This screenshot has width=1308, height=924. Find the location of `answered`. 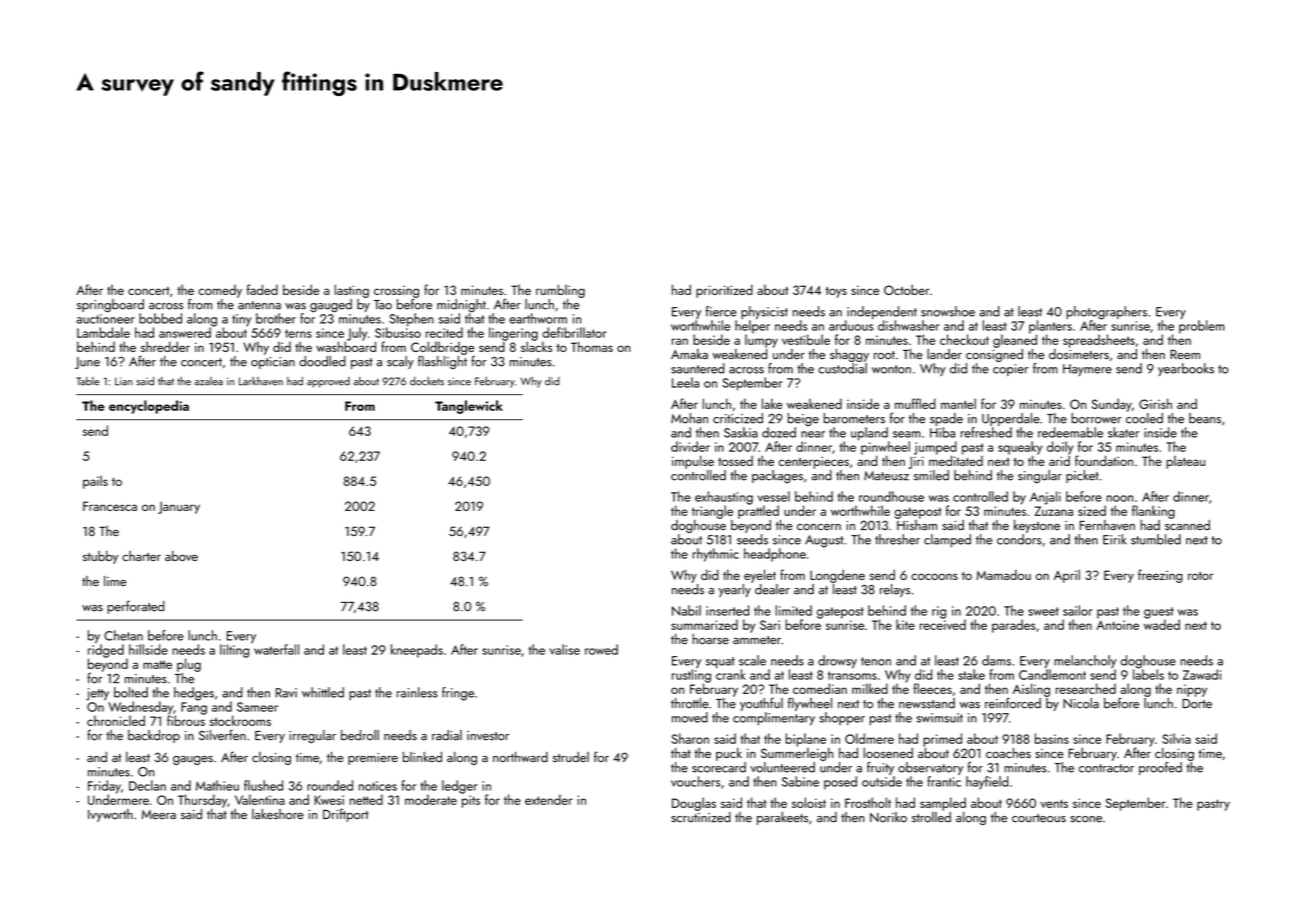

answered is located at coordinates (185, 332).
